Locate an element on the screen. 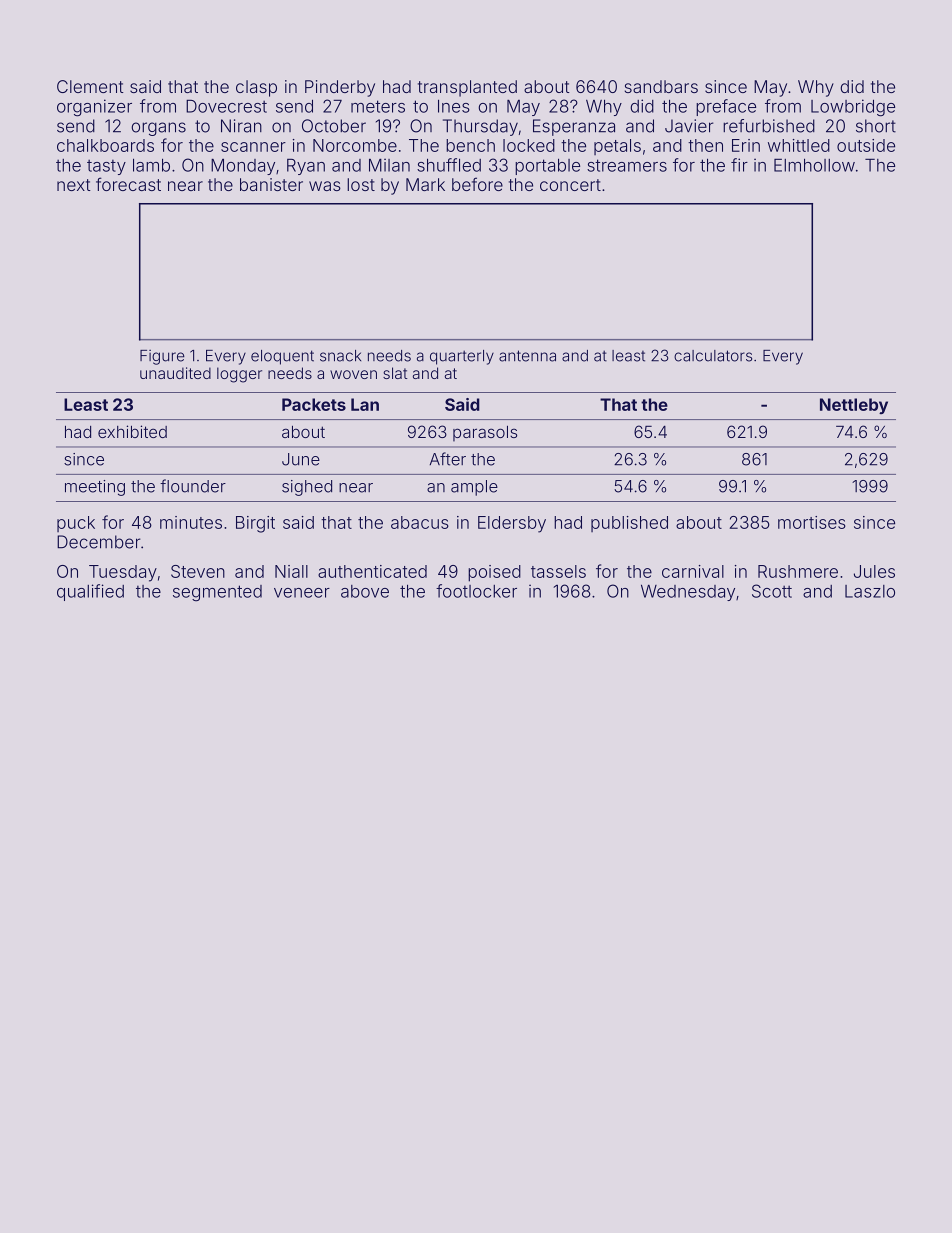 The image size is (952, 1233). Elmhollow is located at coordinates (814, 165).
